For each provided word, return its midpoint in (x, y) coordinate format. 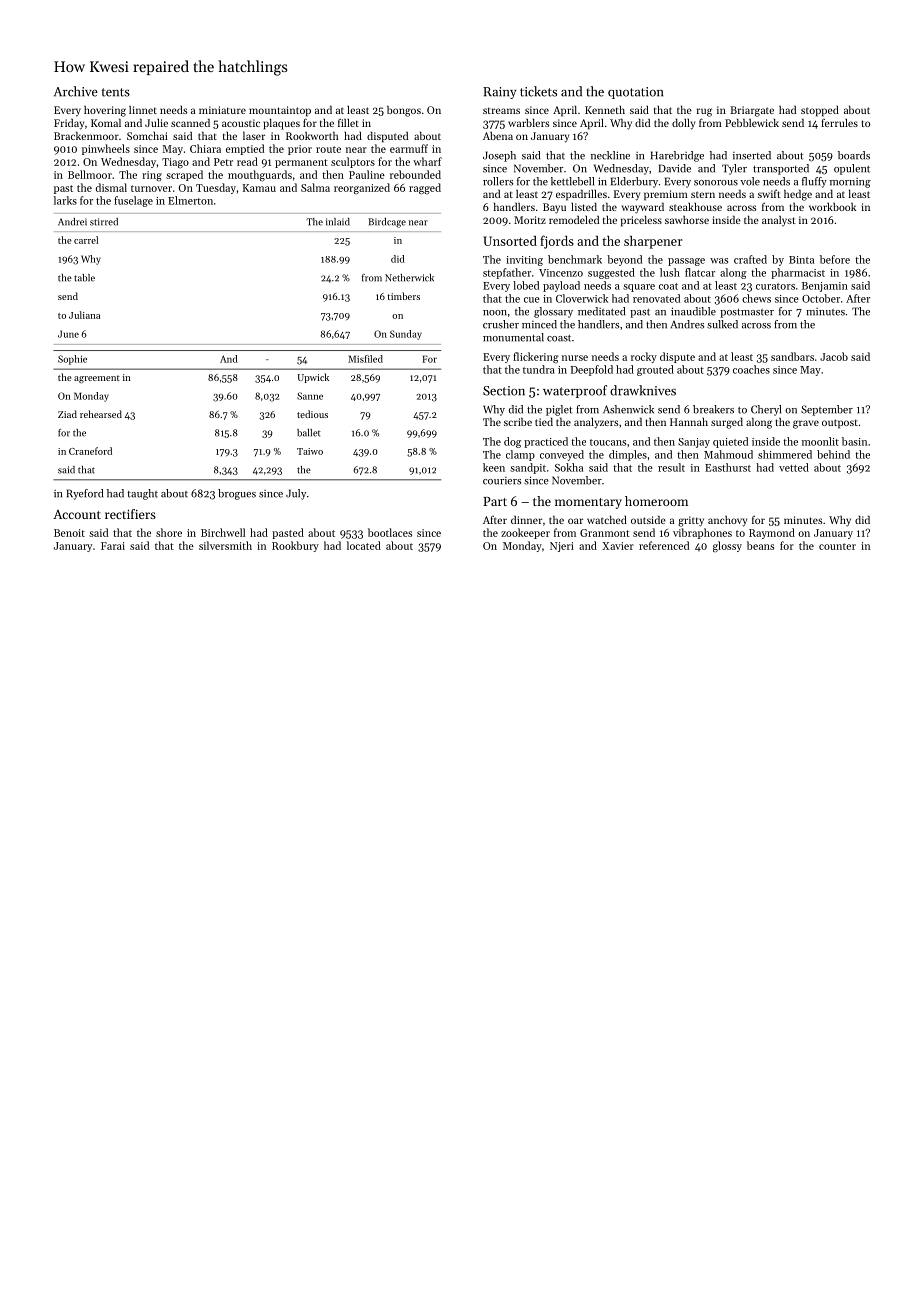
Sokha (569, 467)
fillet (348, 122)
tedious (312, 414)
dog (512, 442)
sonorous (716, 183)
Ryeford (85, 494)
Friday (69, 124)
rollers (498, 181)
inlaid (338, 222)
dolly (683, 124)
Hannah (689, 422)
